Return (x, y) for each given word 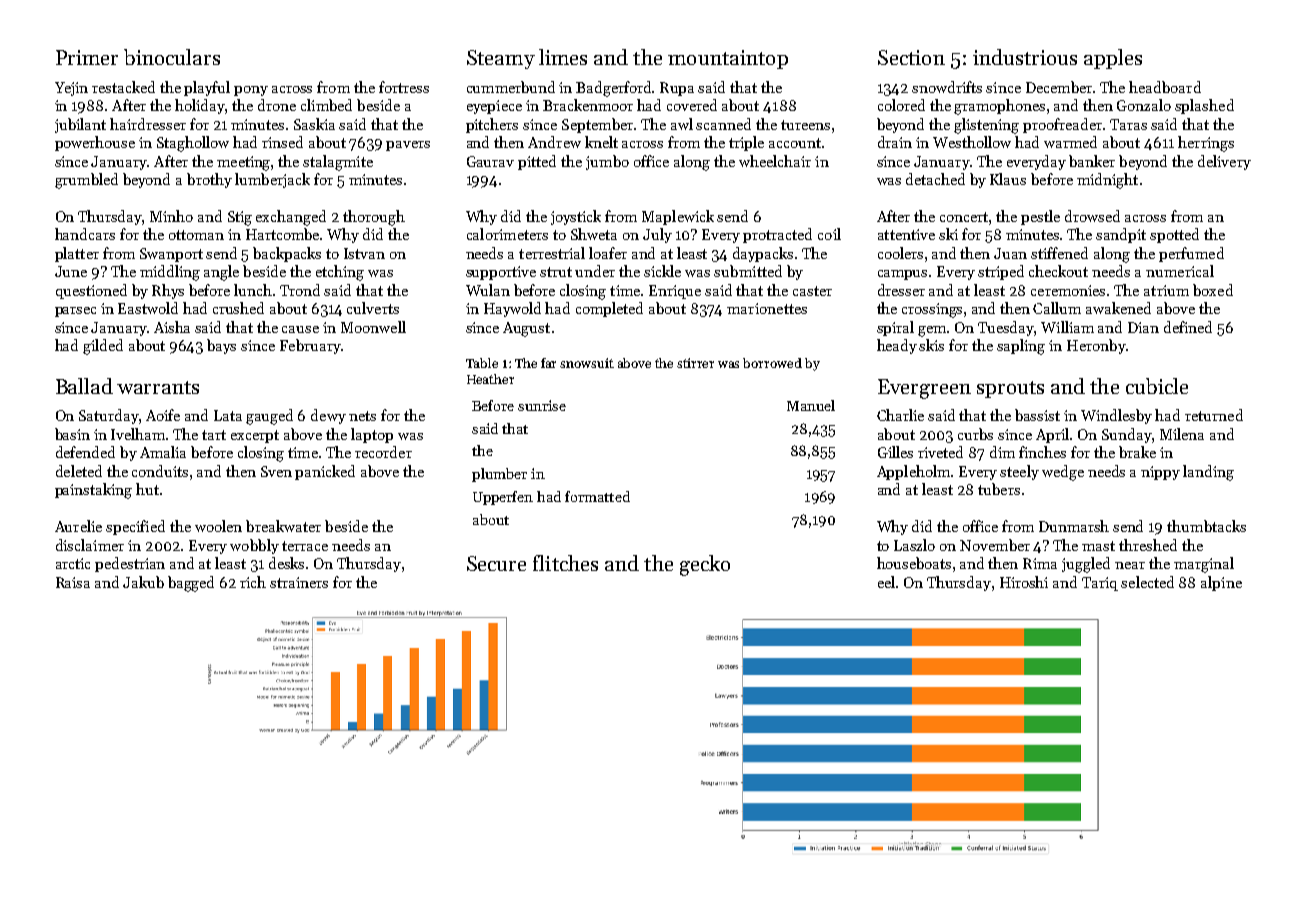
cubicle (1157, 386)
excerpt (255, 436)
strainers (299, 582)
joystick (576, 217)
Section (911, 57)
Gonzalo (1144, 105)
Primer (87, 57)
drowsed (1092, 216)
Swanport (171, 255)
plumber (499, 475)
